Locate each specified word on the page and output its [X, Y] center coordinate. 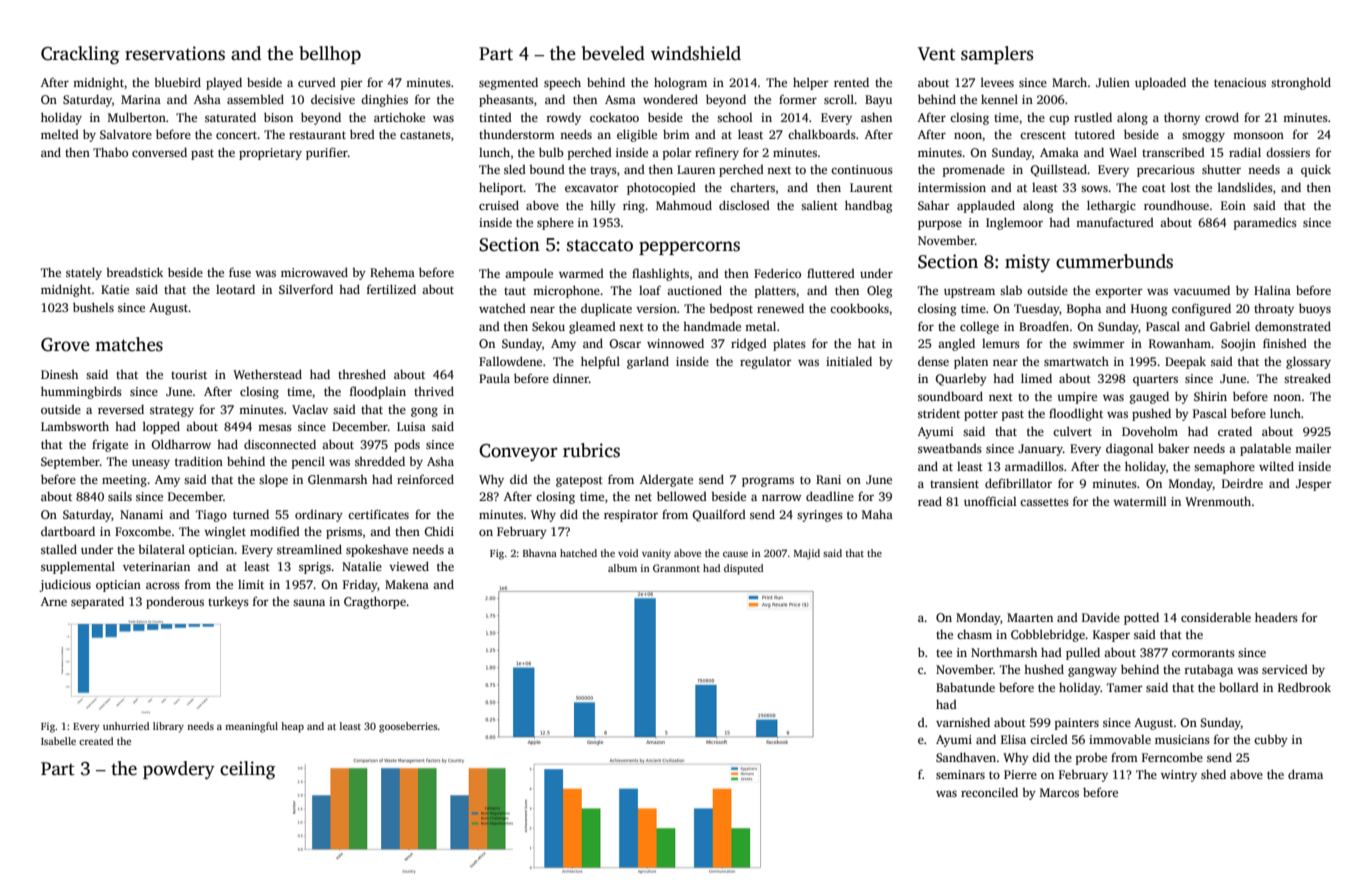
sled [515, 169]
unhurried [126, 726]
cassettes [1044, 502]
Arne [54, 601]
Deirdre [1242, 483]
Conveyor [518, 452]
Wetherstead [267, 374]
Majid [807, 554]
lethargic [1111, 206]
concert [237, 135]
